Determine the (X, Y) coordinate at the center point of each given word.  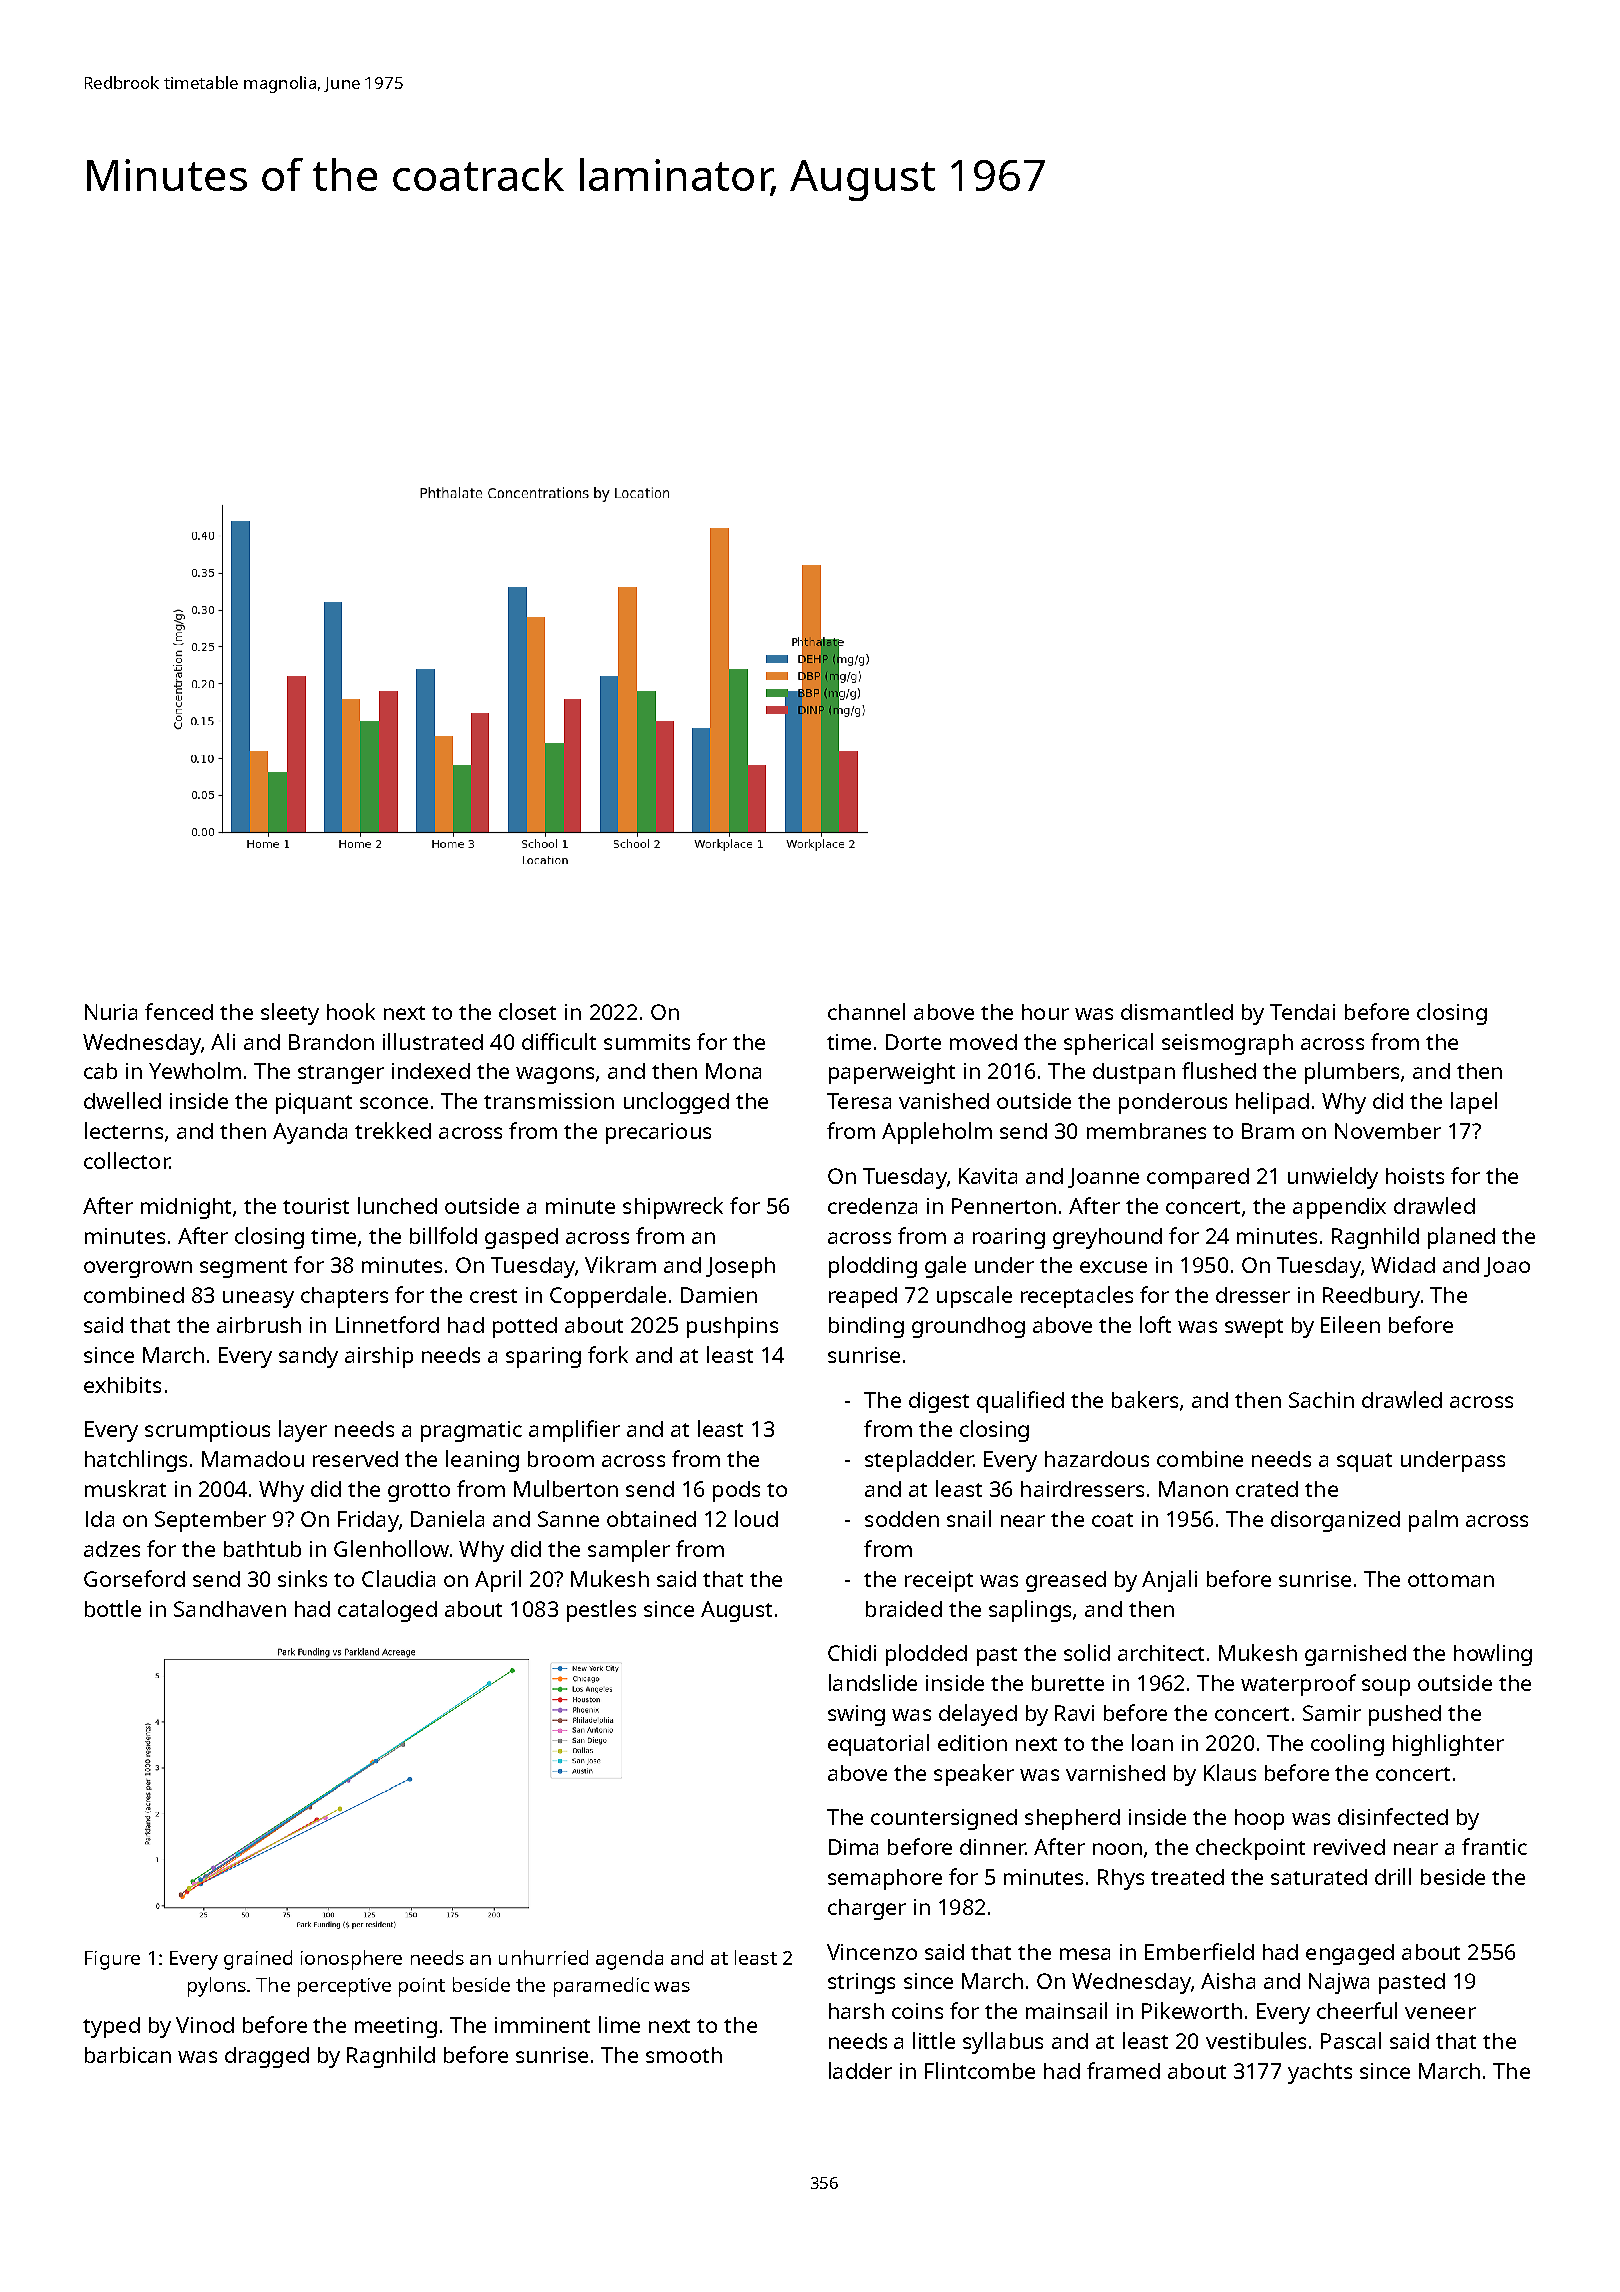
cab (100, 1071)
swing (856, 1715)
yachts (1320, 2073)
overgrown (138, 1269)
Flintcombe (980, 2070)
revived (1349, 1847)
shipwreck (673, 1208)
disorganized (1335, 1521)
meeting (396, 2027)
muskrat (125, 1488)
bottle (113, 1608)
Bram (1268, 1131)
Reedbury (1371, 1297)
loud (756, 1518)
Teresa (859, 1101)
